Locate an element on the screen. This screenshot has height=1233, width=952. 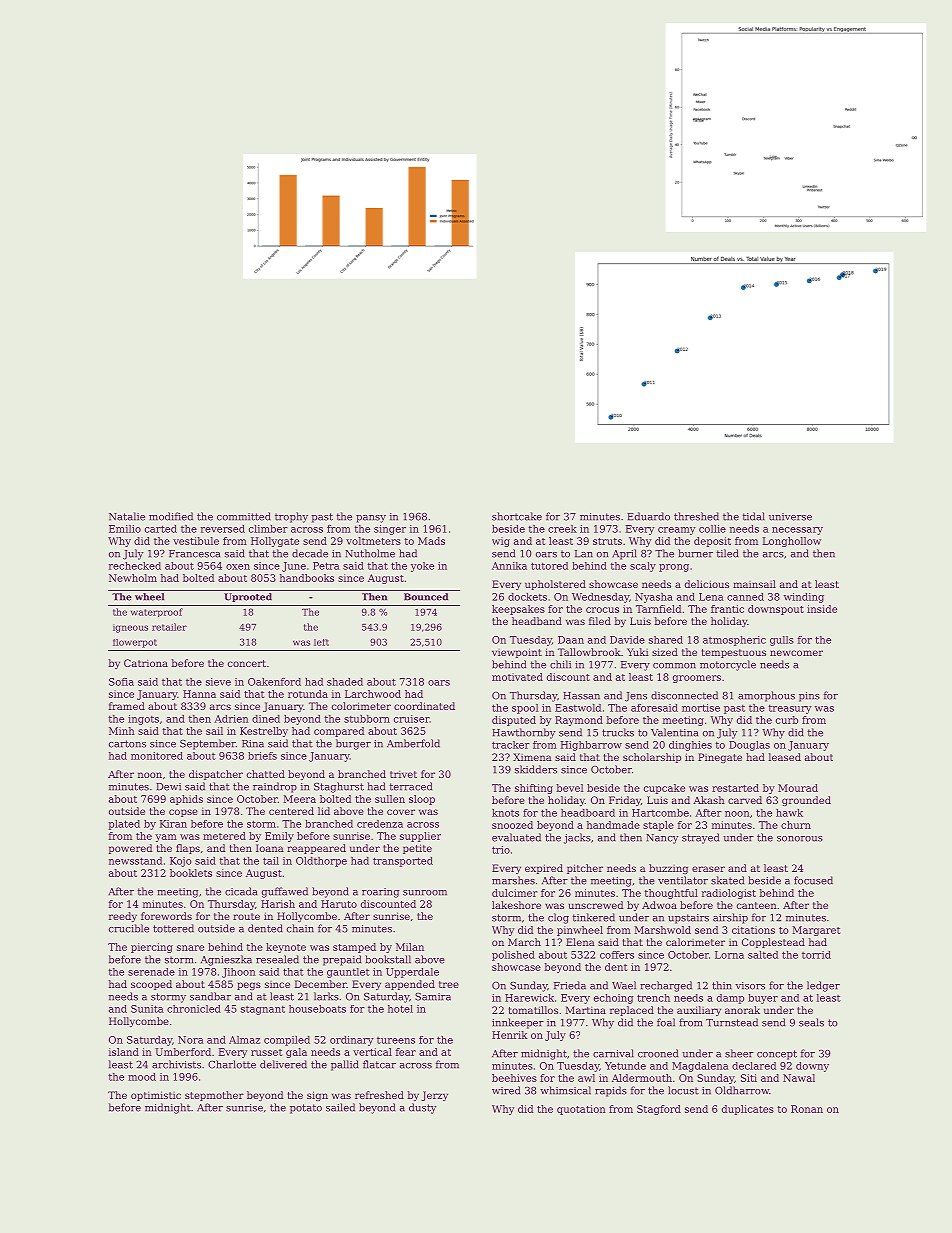
staple is located at coordinates (658, 826).
